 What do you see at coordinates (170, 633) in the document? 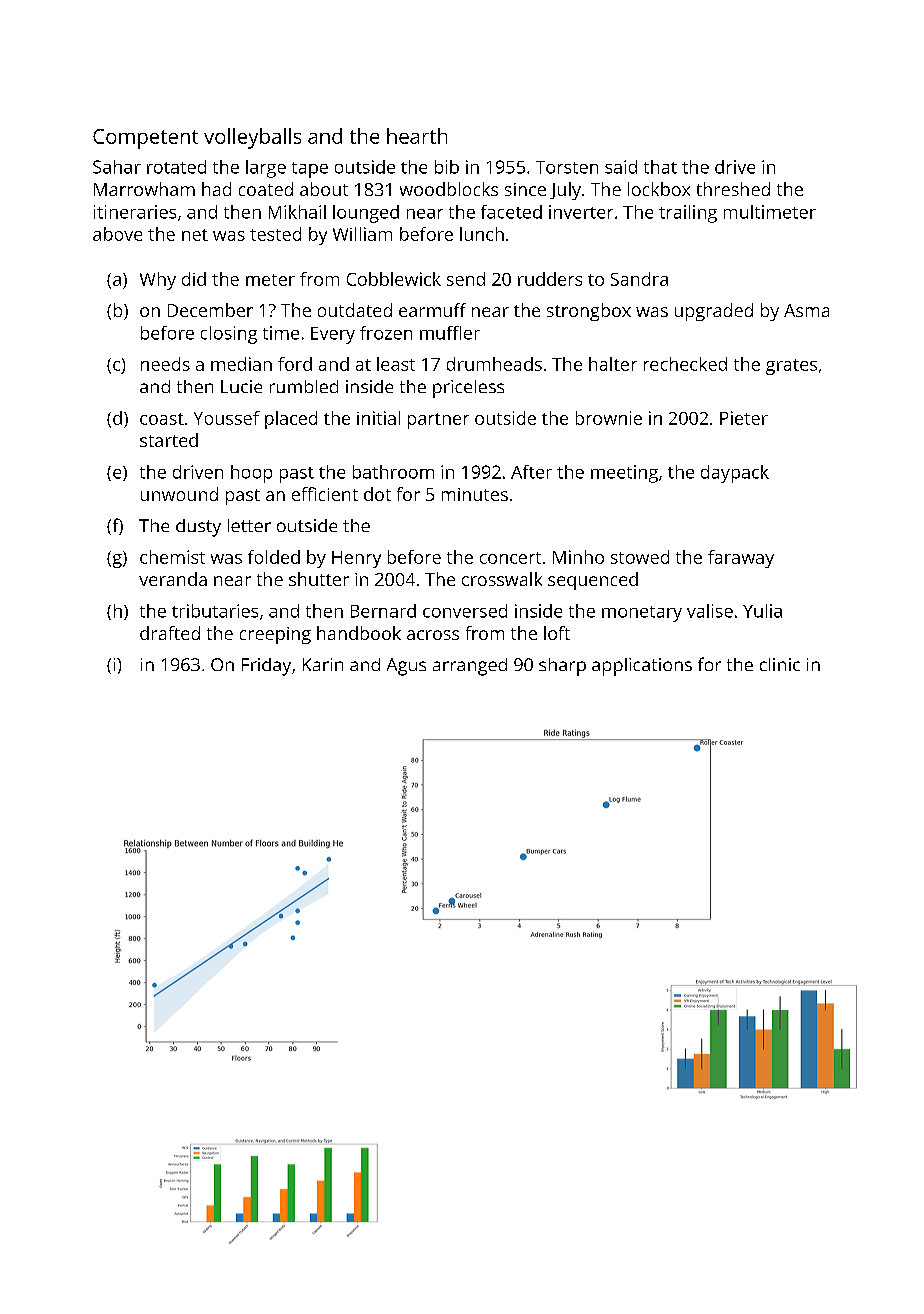
I see `drafted` at bounding box center [170, 633].
